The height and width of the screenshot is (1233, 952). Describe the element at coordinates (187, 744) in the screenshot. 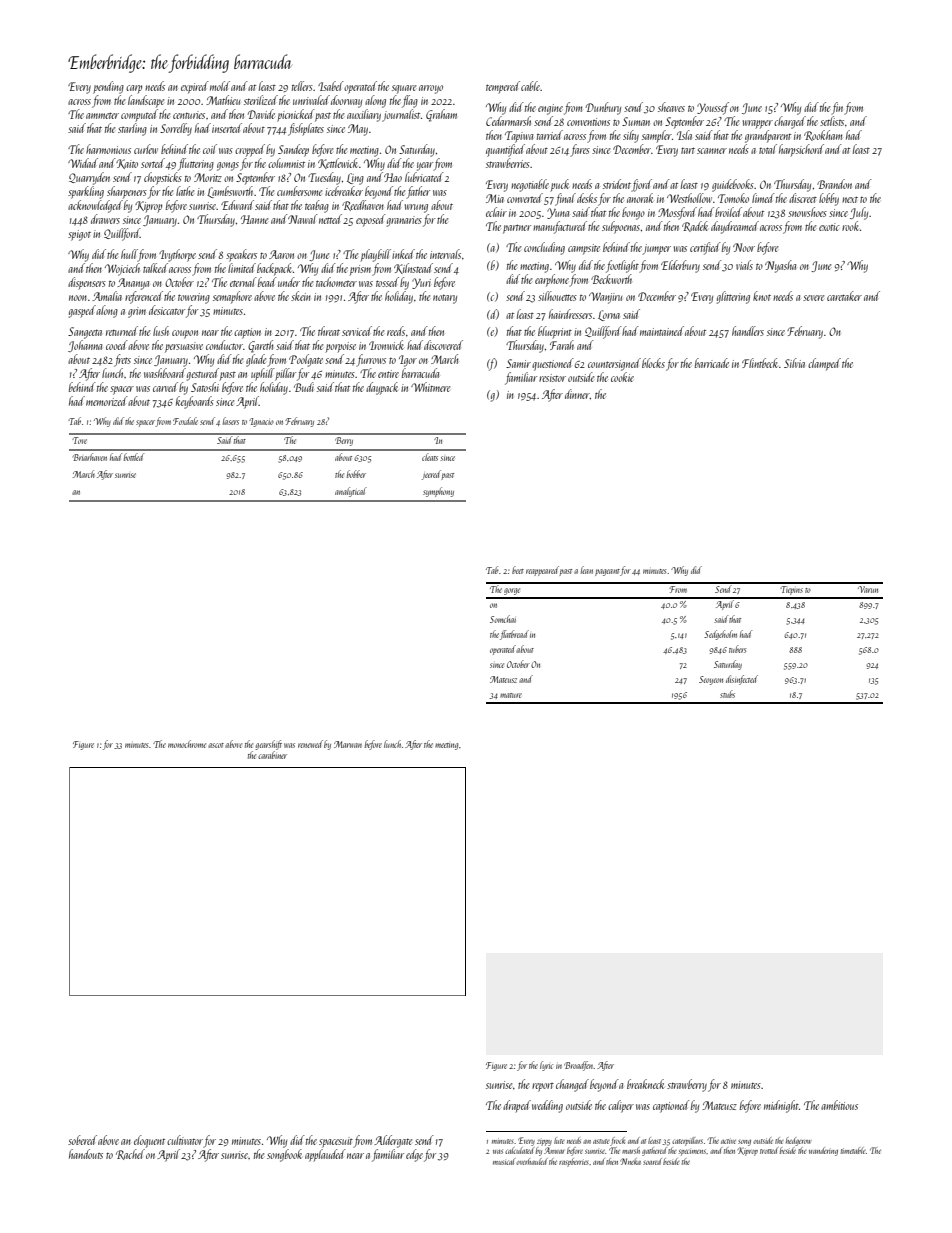

I see `monochrome` at that location.
